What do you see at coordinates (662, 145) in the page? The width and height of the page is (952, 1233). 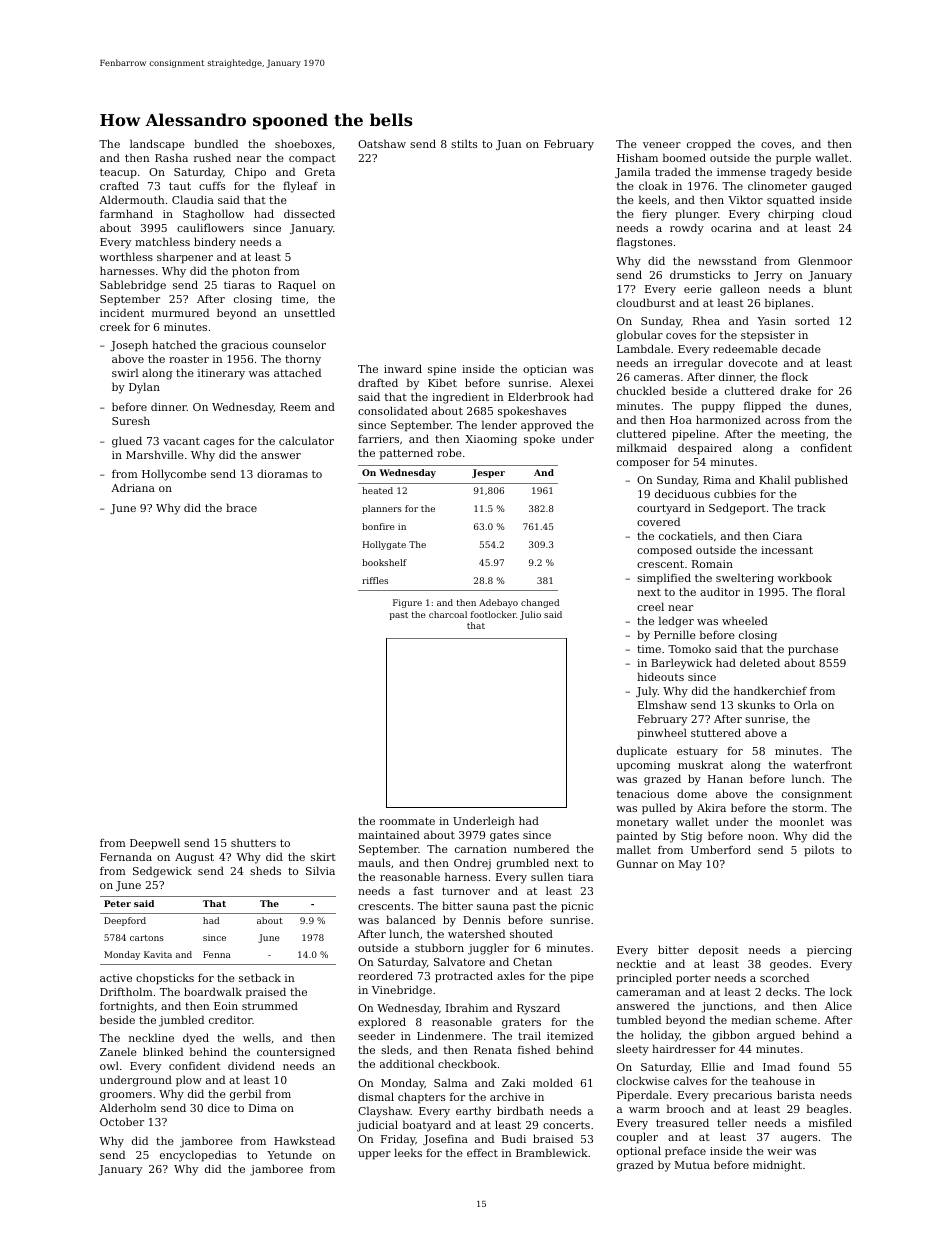 I see `veneer` at bounding box center [662, 145].
